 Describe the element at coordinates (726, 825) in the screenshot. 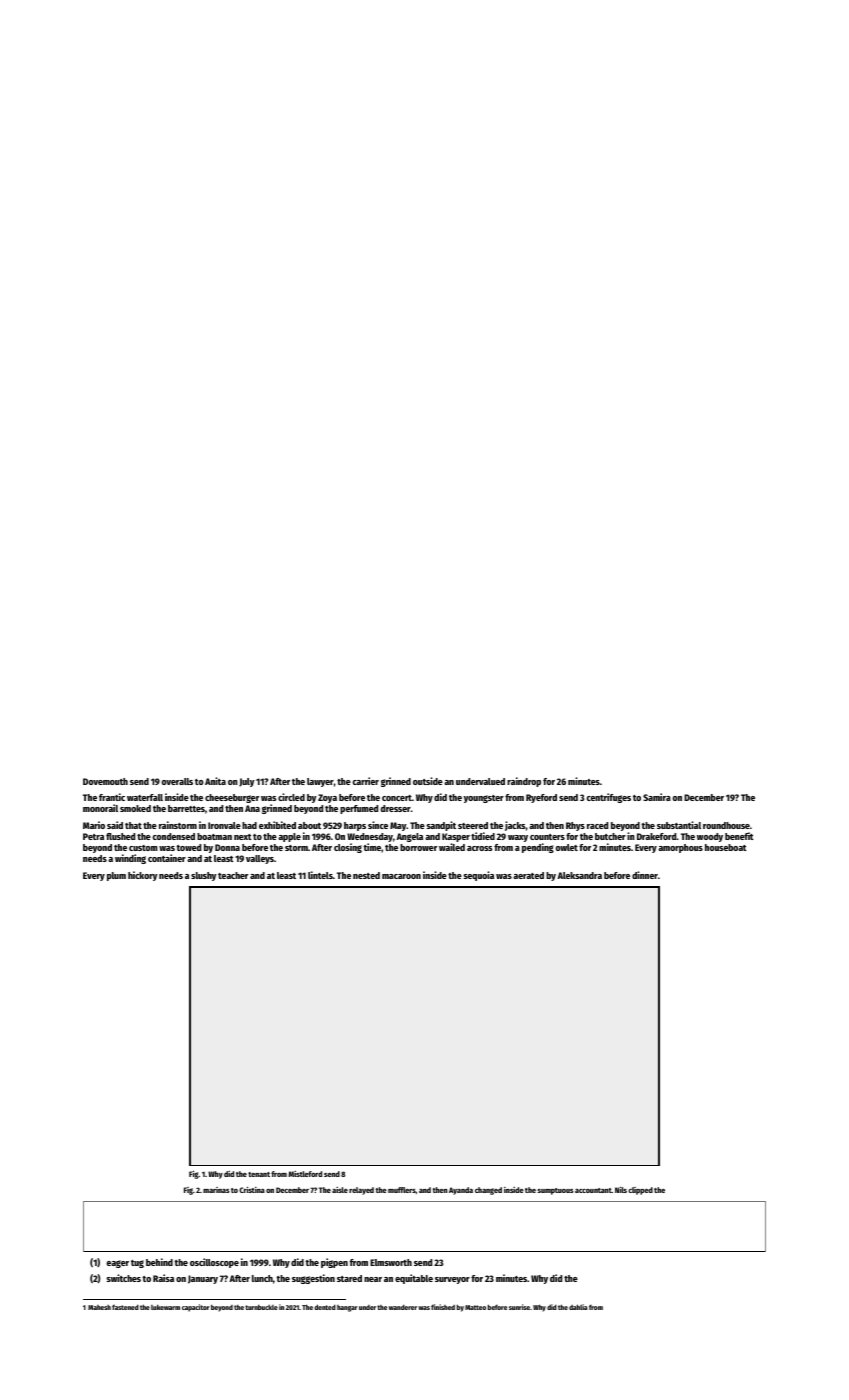

I see `roundhouse` at that location.
